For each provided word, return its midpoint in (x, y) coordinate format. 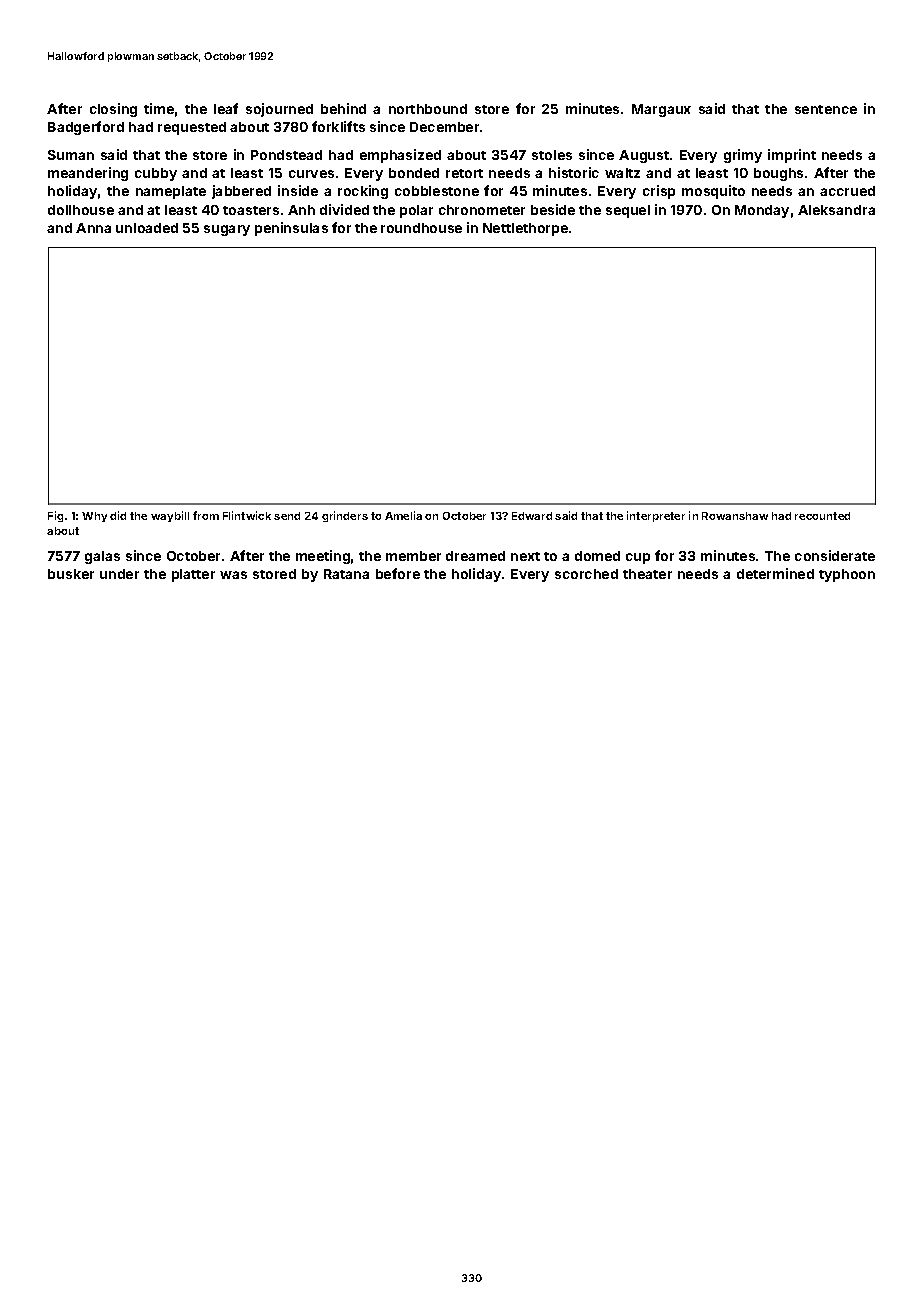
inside (298, 190)
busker (71, 574)
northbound (428, 109)
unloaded (147, 228)
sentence (826, 109)
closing (113, 110)
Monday (762, 211)
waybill (170, 516)
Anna (93, 228)
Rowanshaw (735, 516)
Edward (532, 516)
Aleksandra (836, 210)
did (118, 515)
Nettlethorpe (525, 229)
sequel (628, 211)
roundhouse (421, 228)
